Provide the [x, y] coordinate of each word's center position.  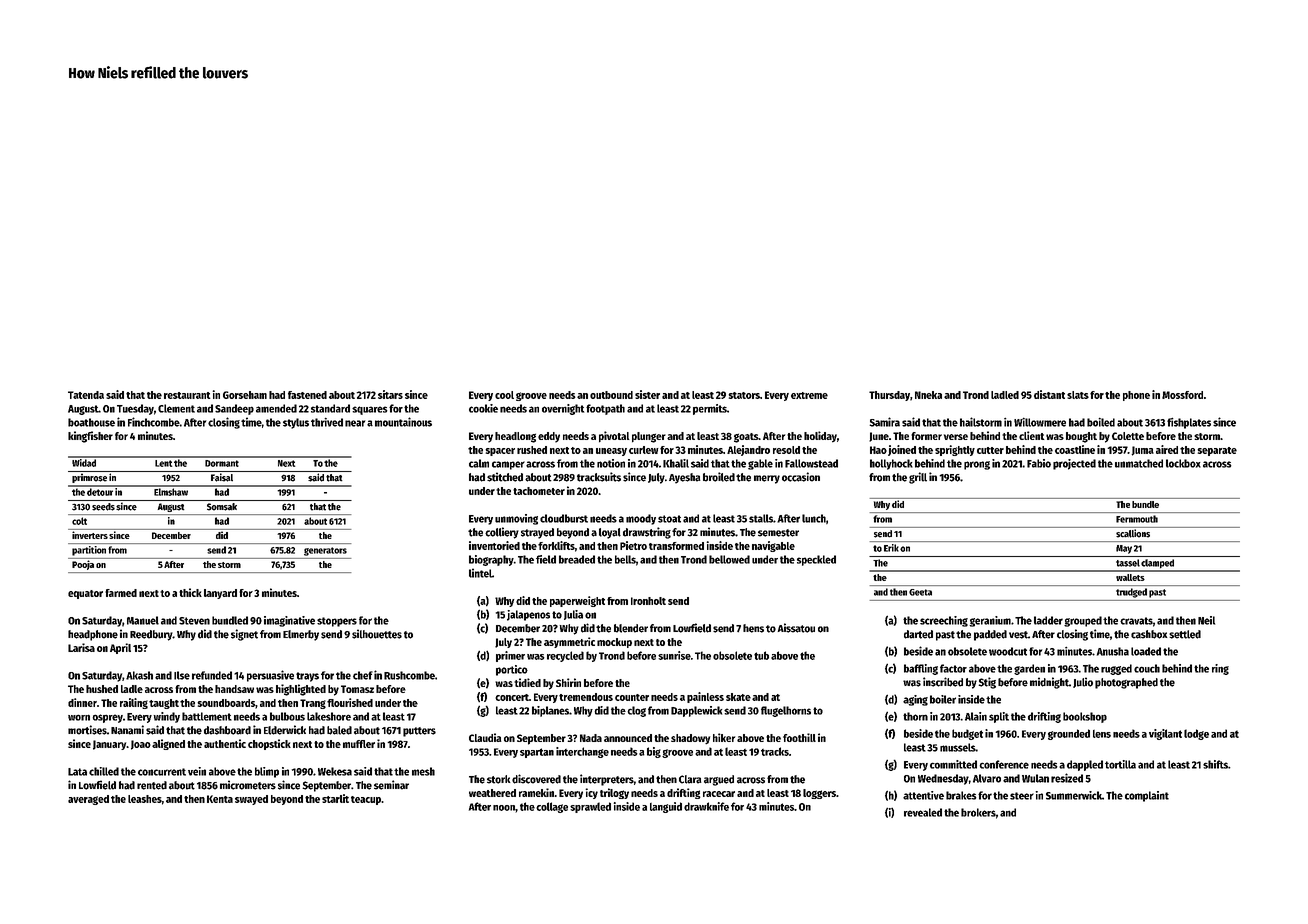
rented [152, 785]
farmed [121, 593]
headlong [515, 437]
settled [1185, 634]
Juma [1143, 451]
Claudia [485, 737]
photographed [1126, 683]
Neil [1206, 620]
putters [419, 732]
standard [330, 408]
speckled [816, 560]
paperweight [577, 601]
